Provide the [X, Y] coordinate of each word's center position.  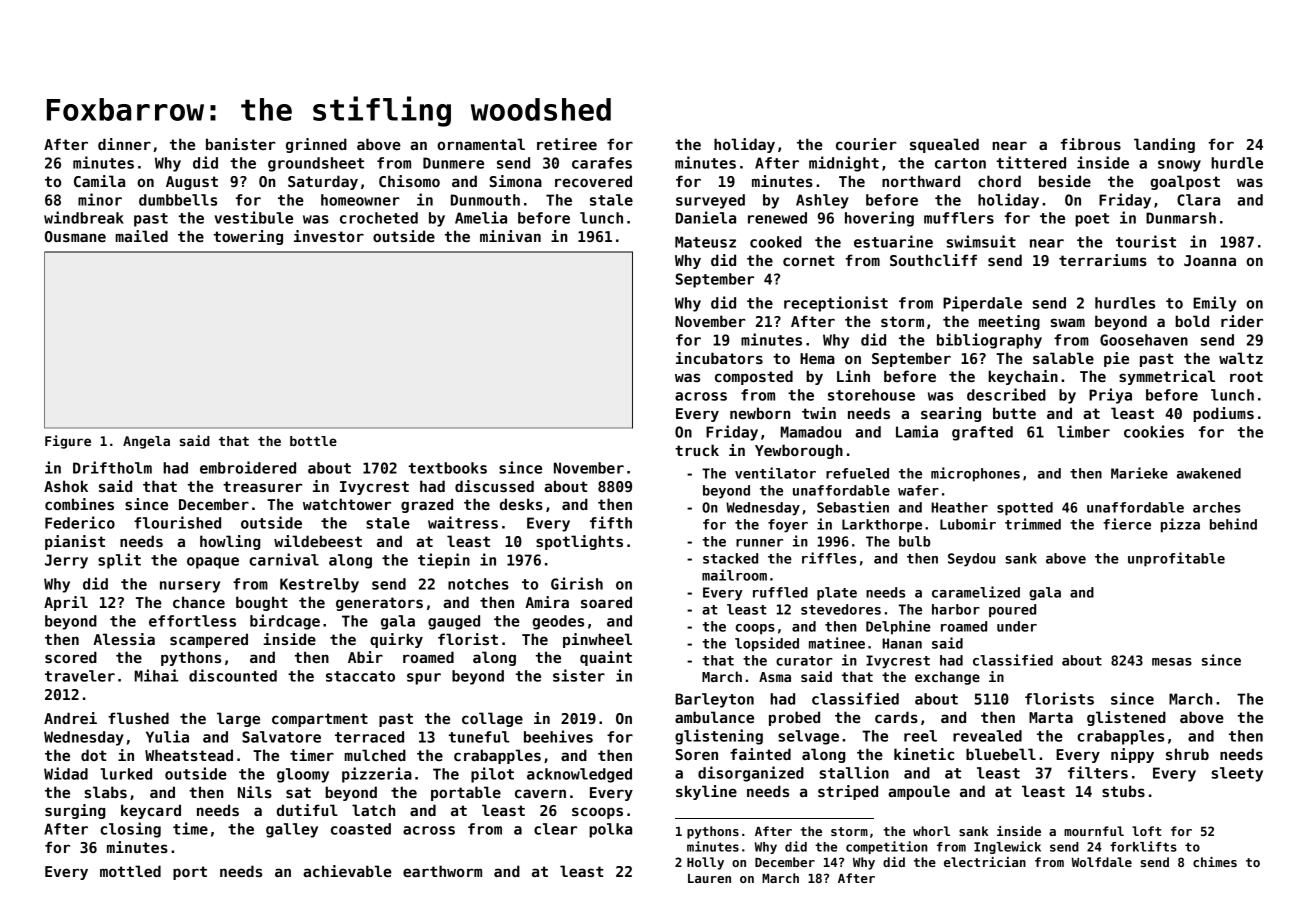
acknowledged [579, 775]
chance [199, 602]
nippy [1132, 755]
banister [241, 144]
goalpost [1185, 182]
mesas [1172, 662]
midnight [844, 164]
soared [606, 602]
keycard [151, 811]
